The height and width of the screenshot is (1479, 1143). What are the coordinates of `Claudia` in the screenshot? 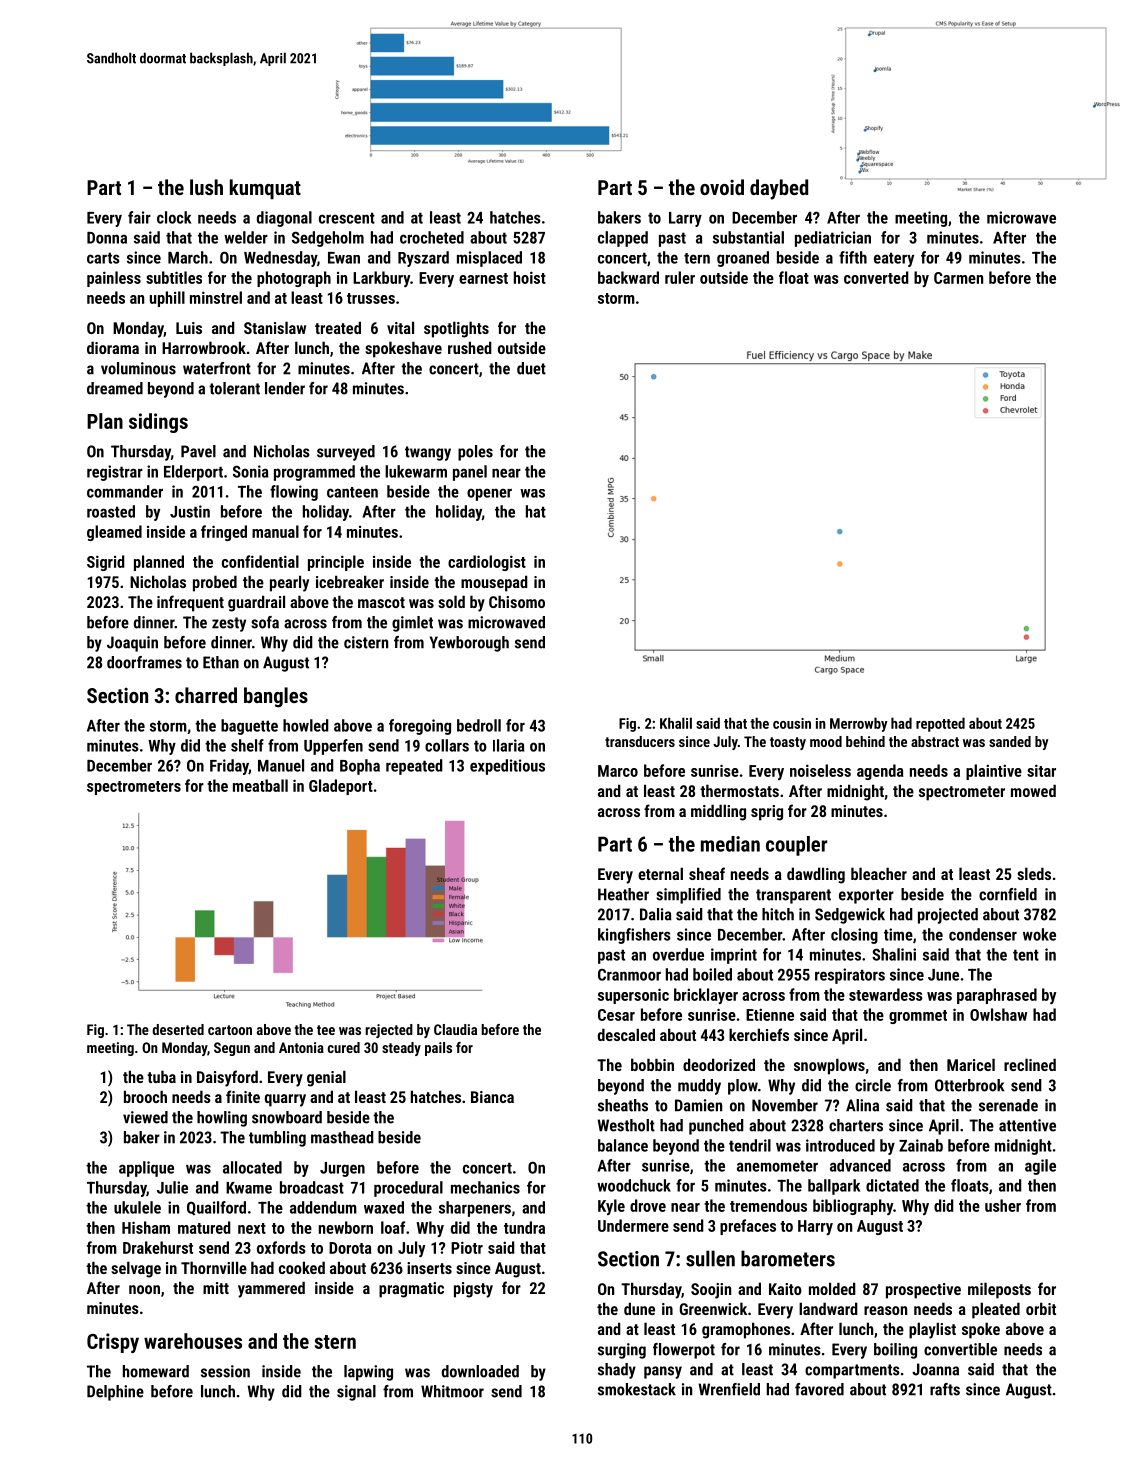 It's located at (455, 1029).
